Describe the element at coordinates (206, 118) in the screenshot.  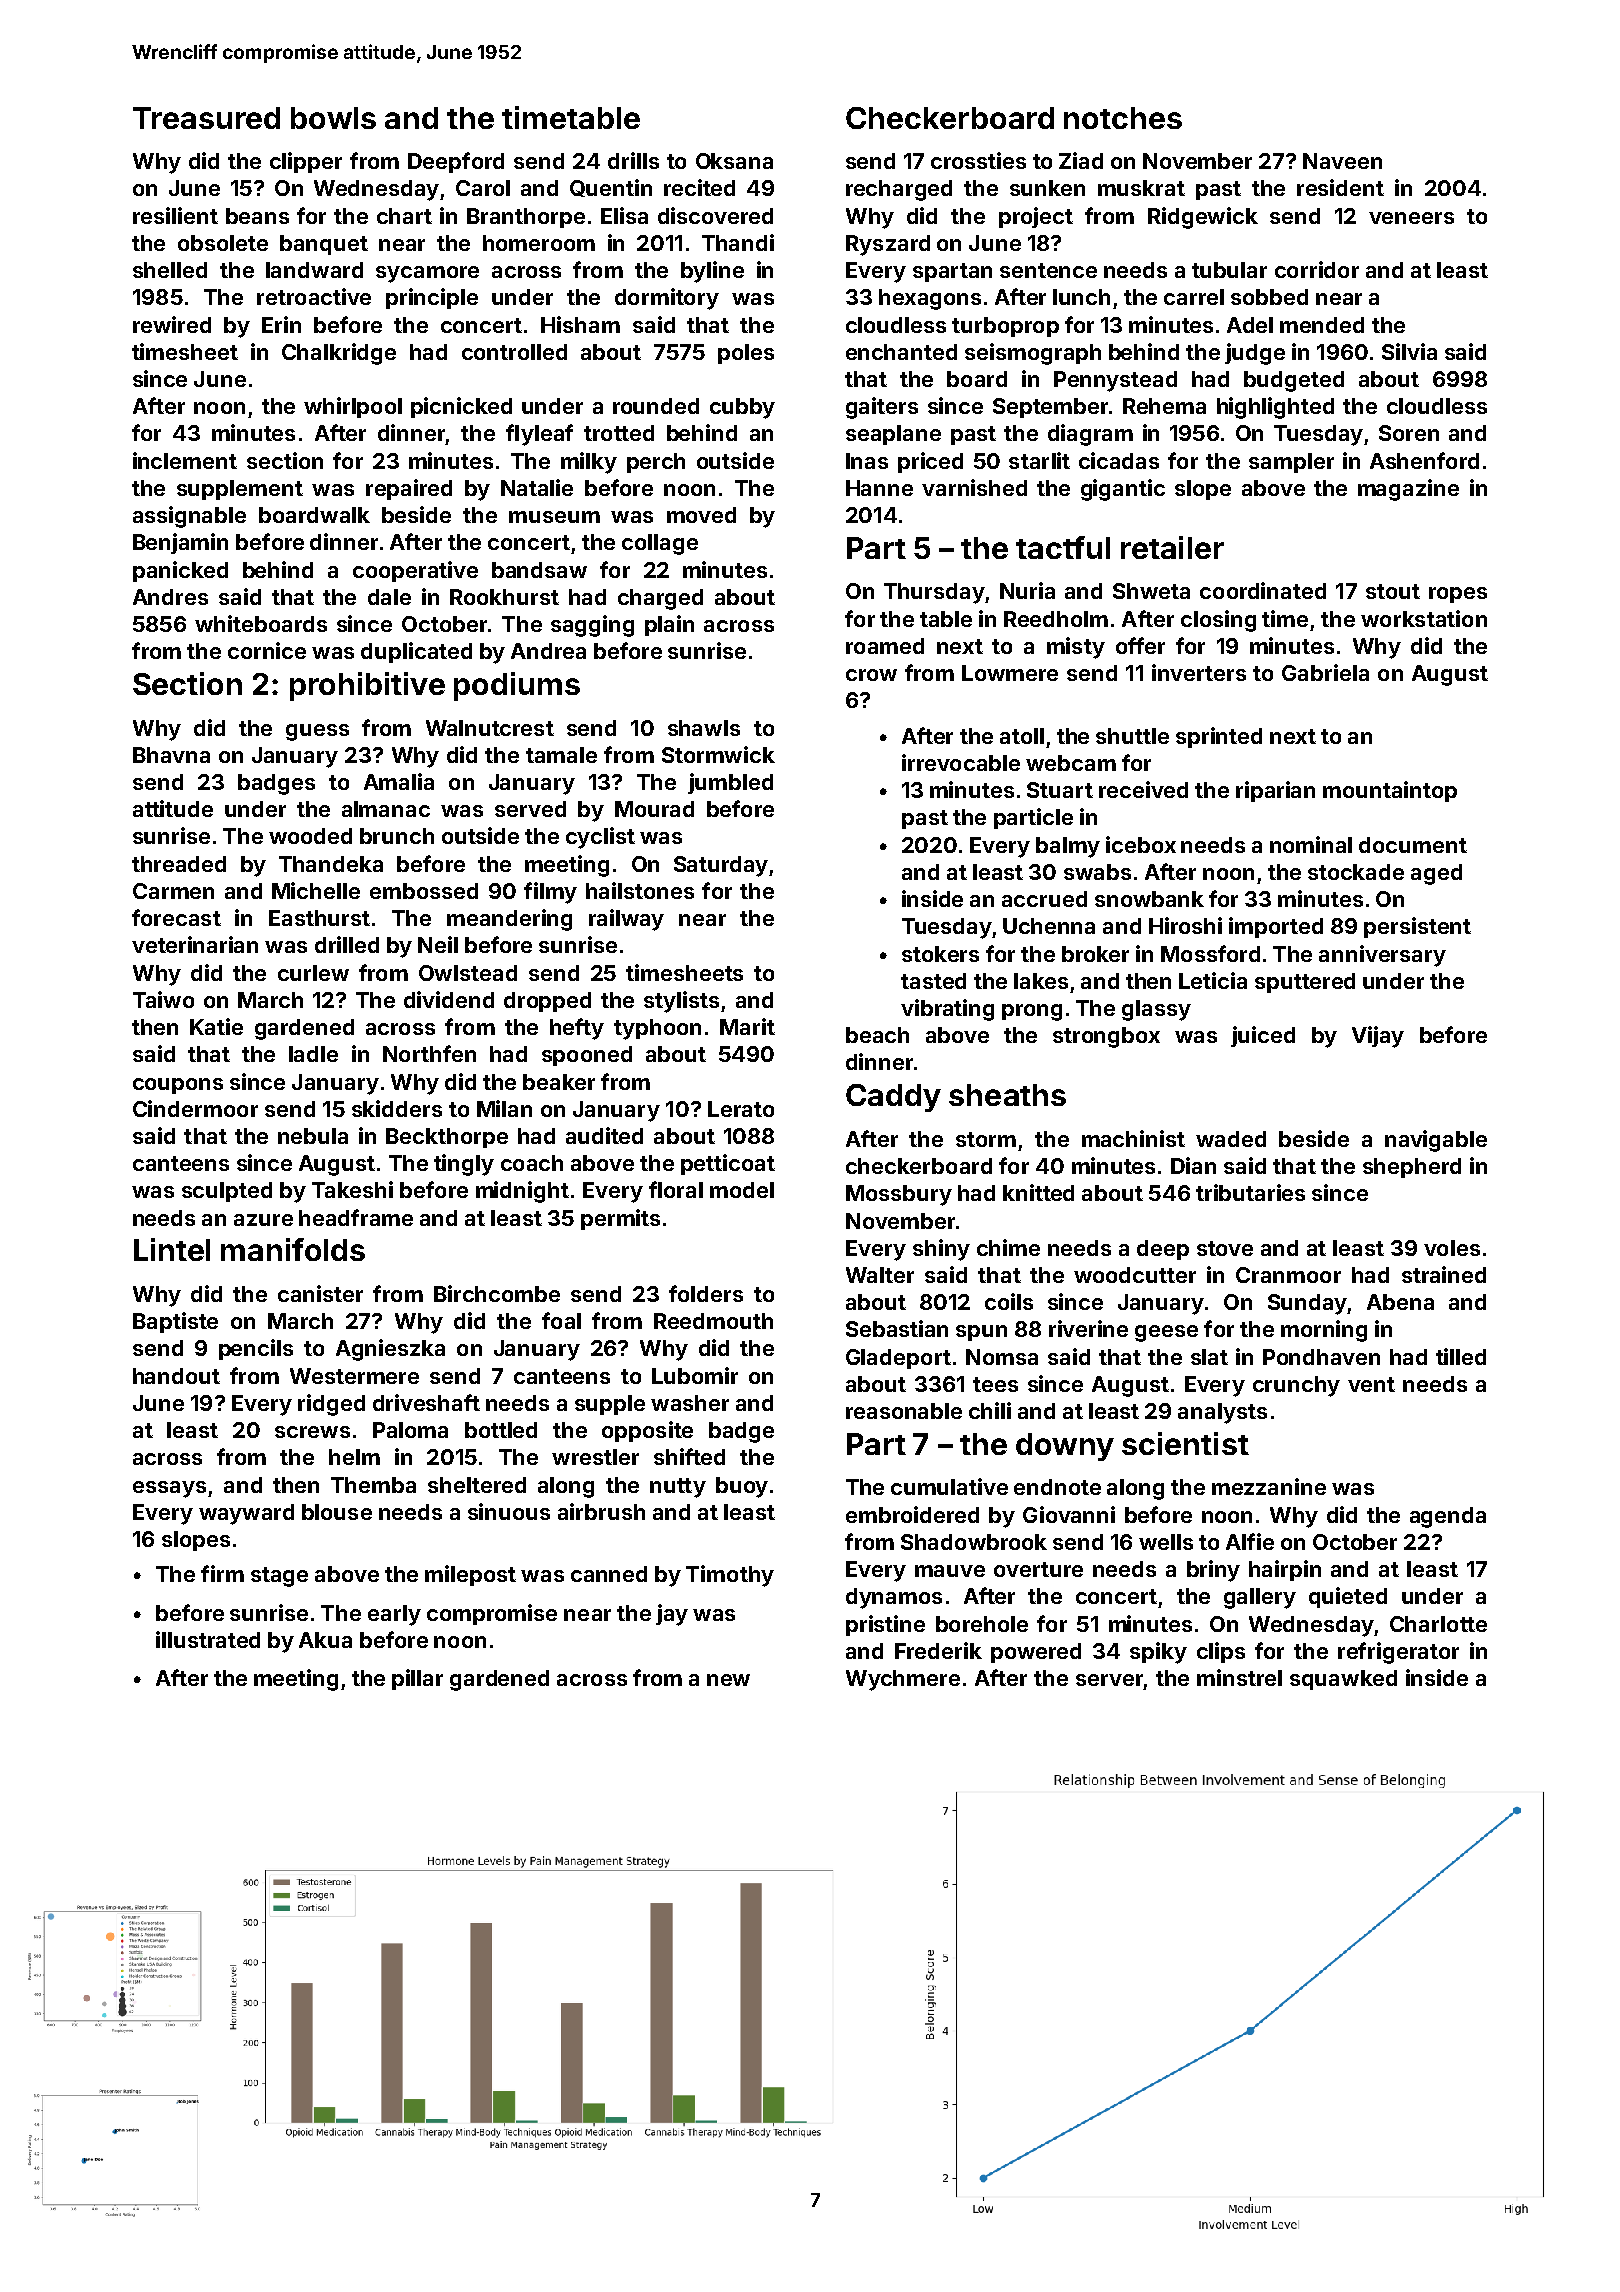
I see `Treasured` at that location.
